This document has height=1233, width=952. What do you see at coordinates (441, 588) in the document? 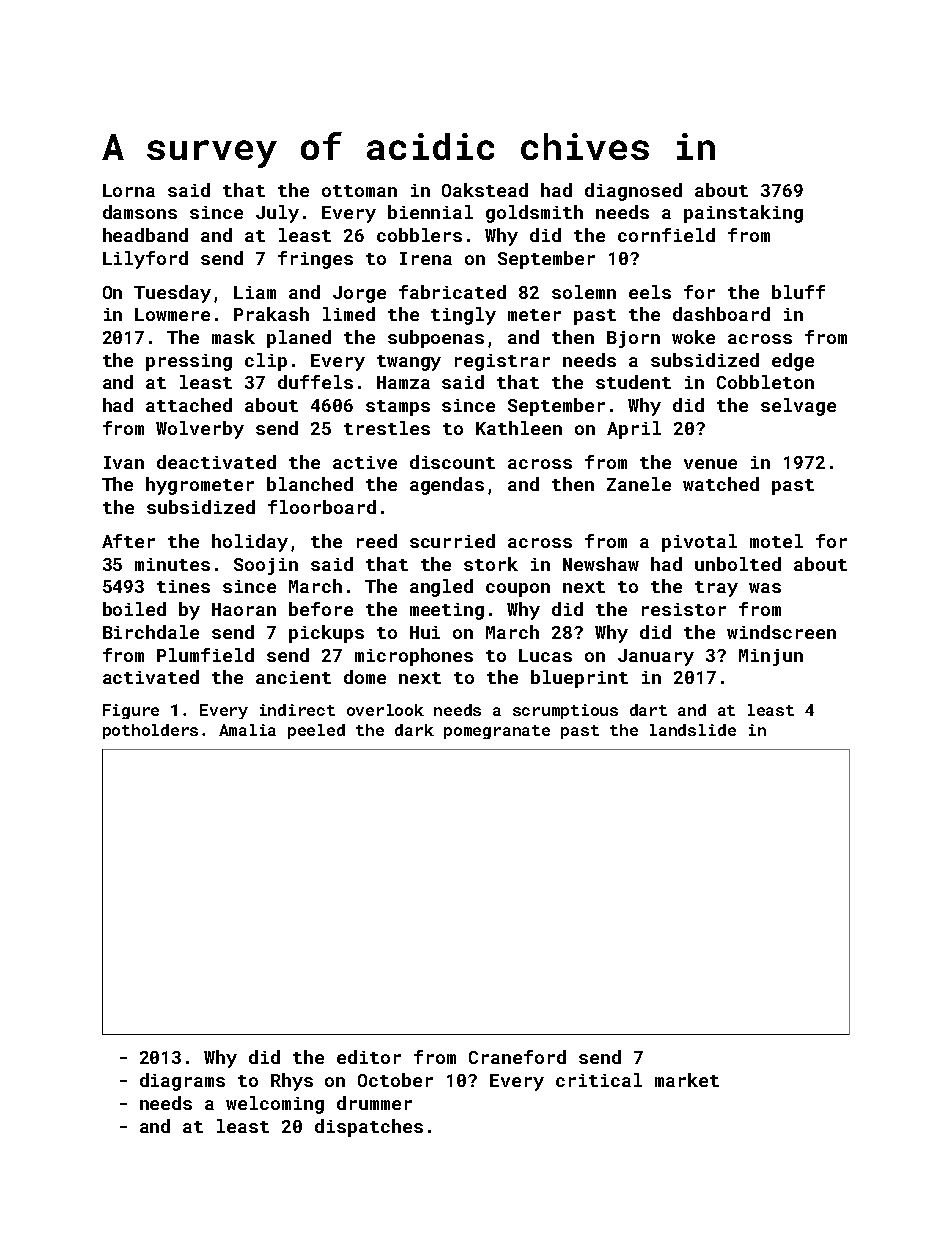
I see `angled` at bounding box center [441, 588].
